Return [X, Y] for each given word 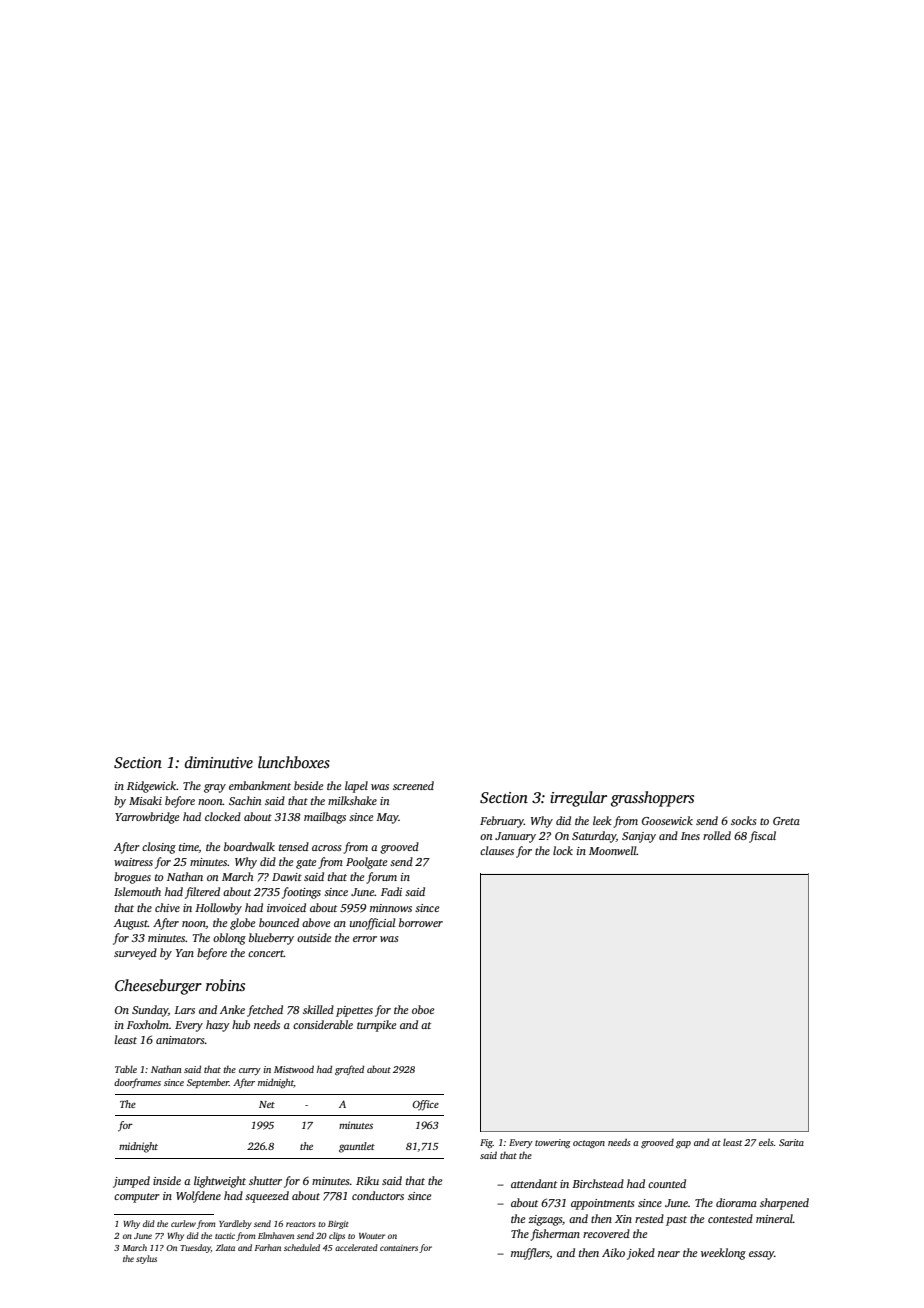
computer [137, 1198]
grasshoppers [652, 799]
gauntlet [357, 1147]
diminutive [219, 762]
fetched [265, 1011]
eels [766, 1142]
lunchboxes [294, 762]
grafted [349, 1070]
